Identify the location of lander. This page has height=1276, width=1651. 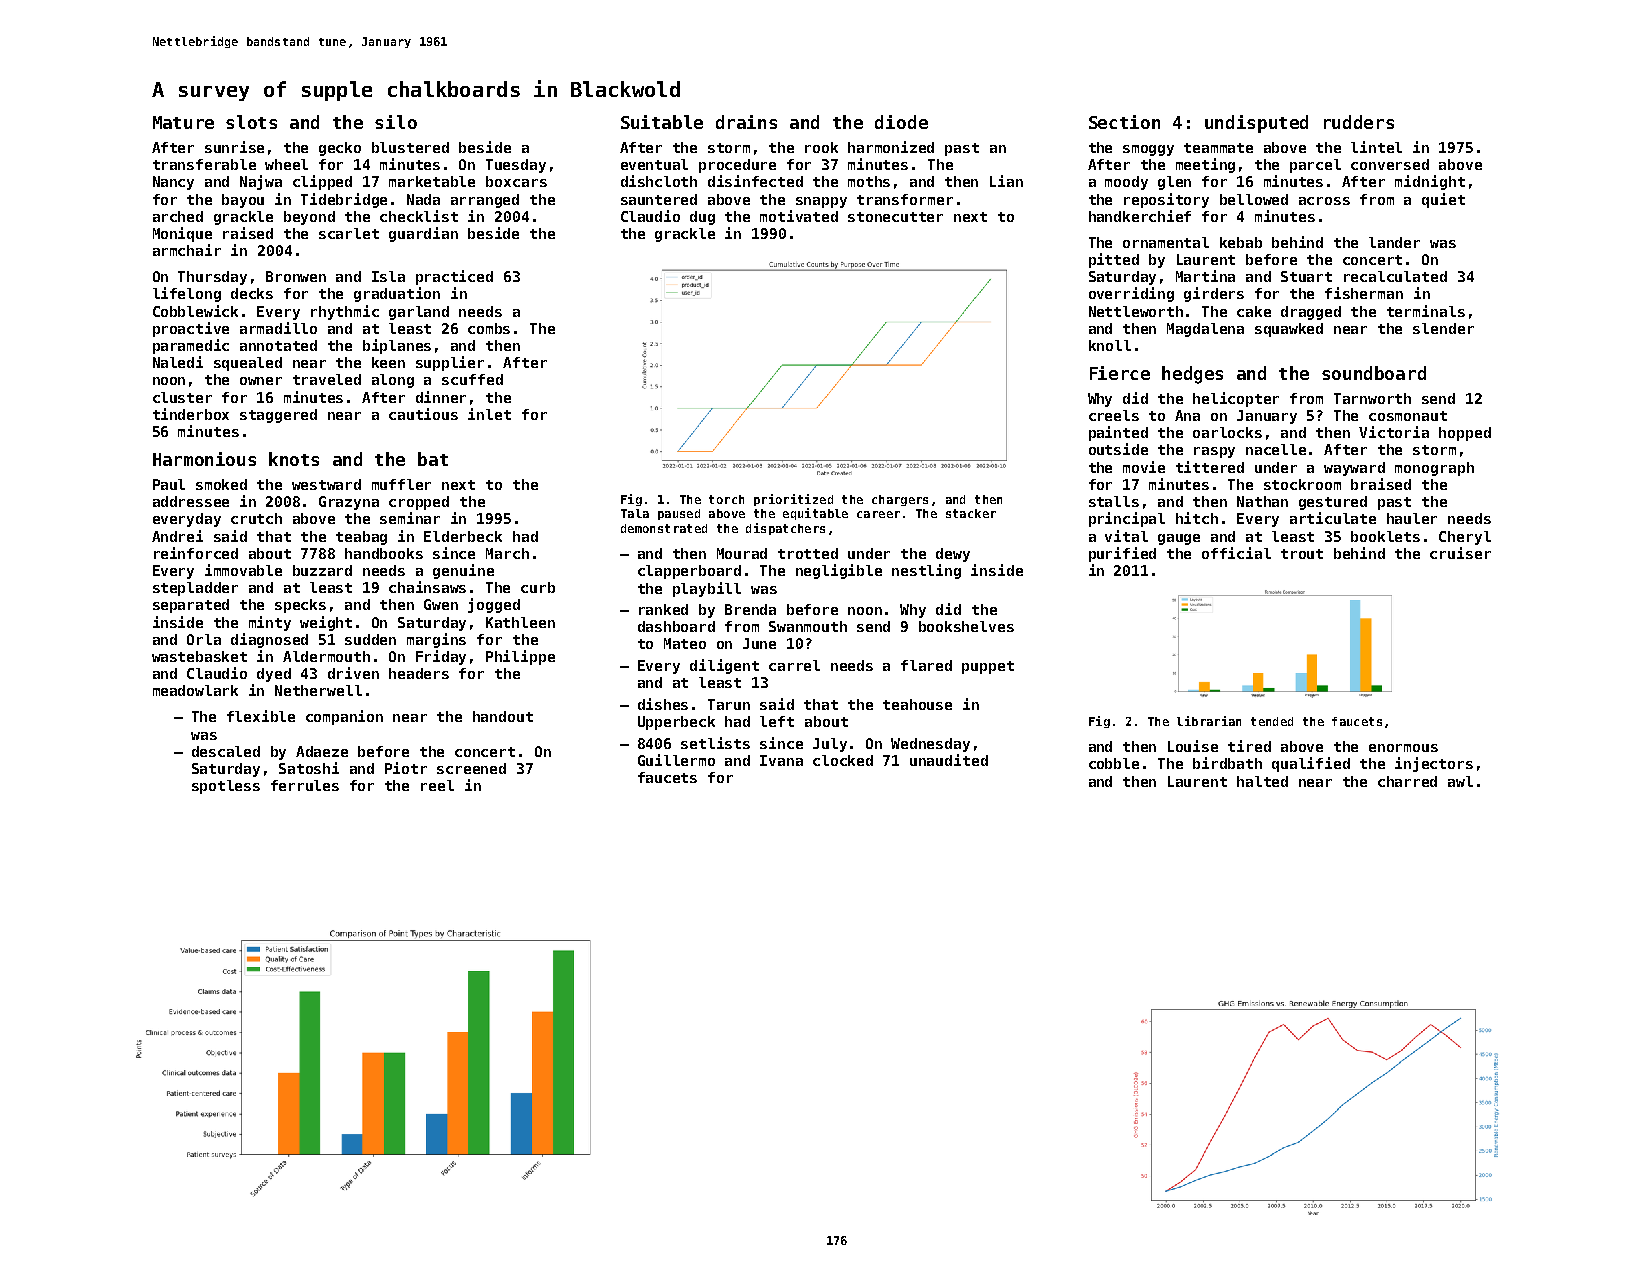
(1394, 242).
